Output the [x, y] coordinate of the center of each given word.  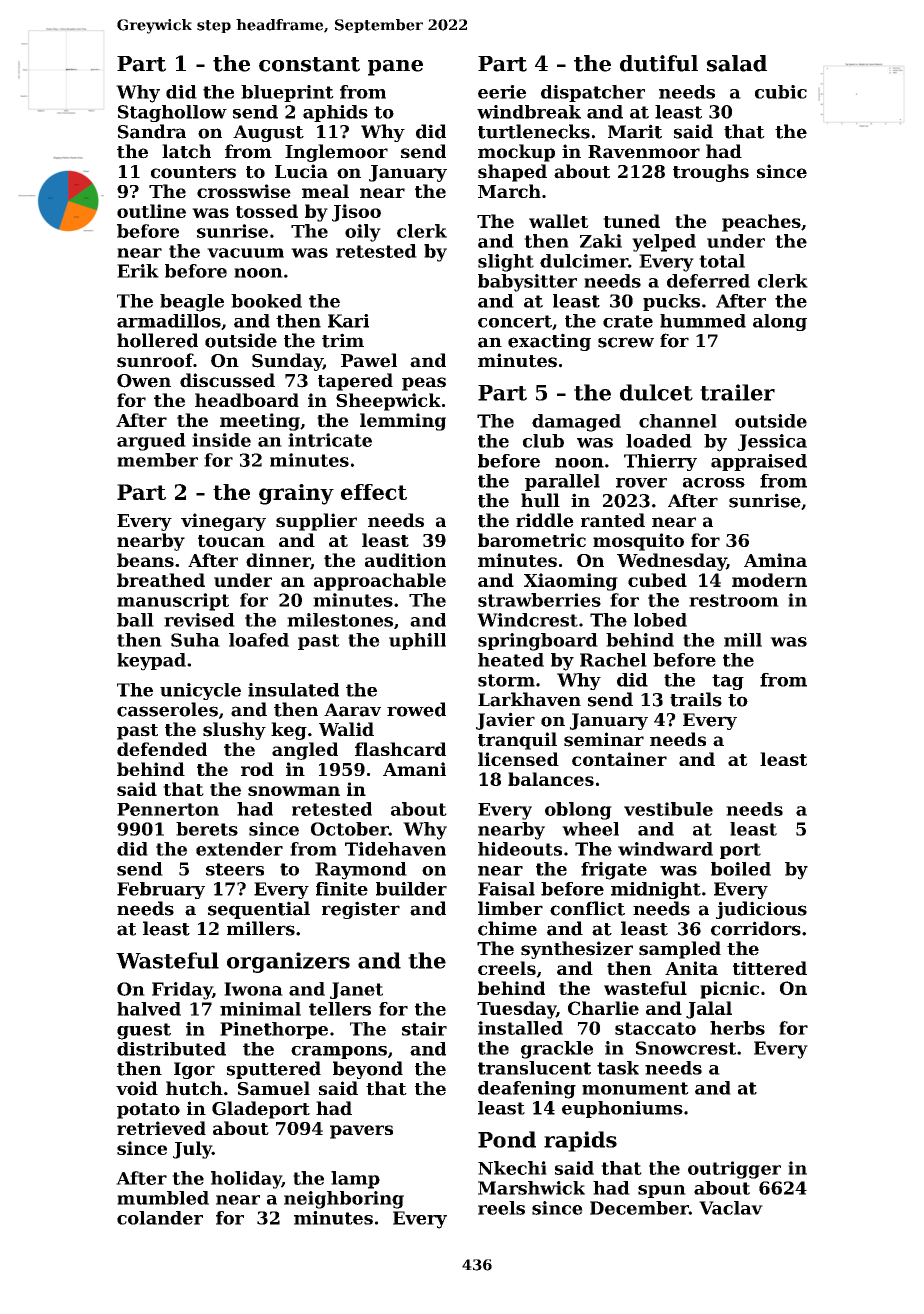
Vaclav [731, 1208]
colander [160, 1218]
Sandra [152, 131]
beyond [368, 1070]
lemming [403, 422]
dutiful [659, 63]
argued [151, 442]
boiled [741, 869]
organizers [288, 962]
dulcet [656, 392]
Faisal [506, 889]
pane [395, 68]
